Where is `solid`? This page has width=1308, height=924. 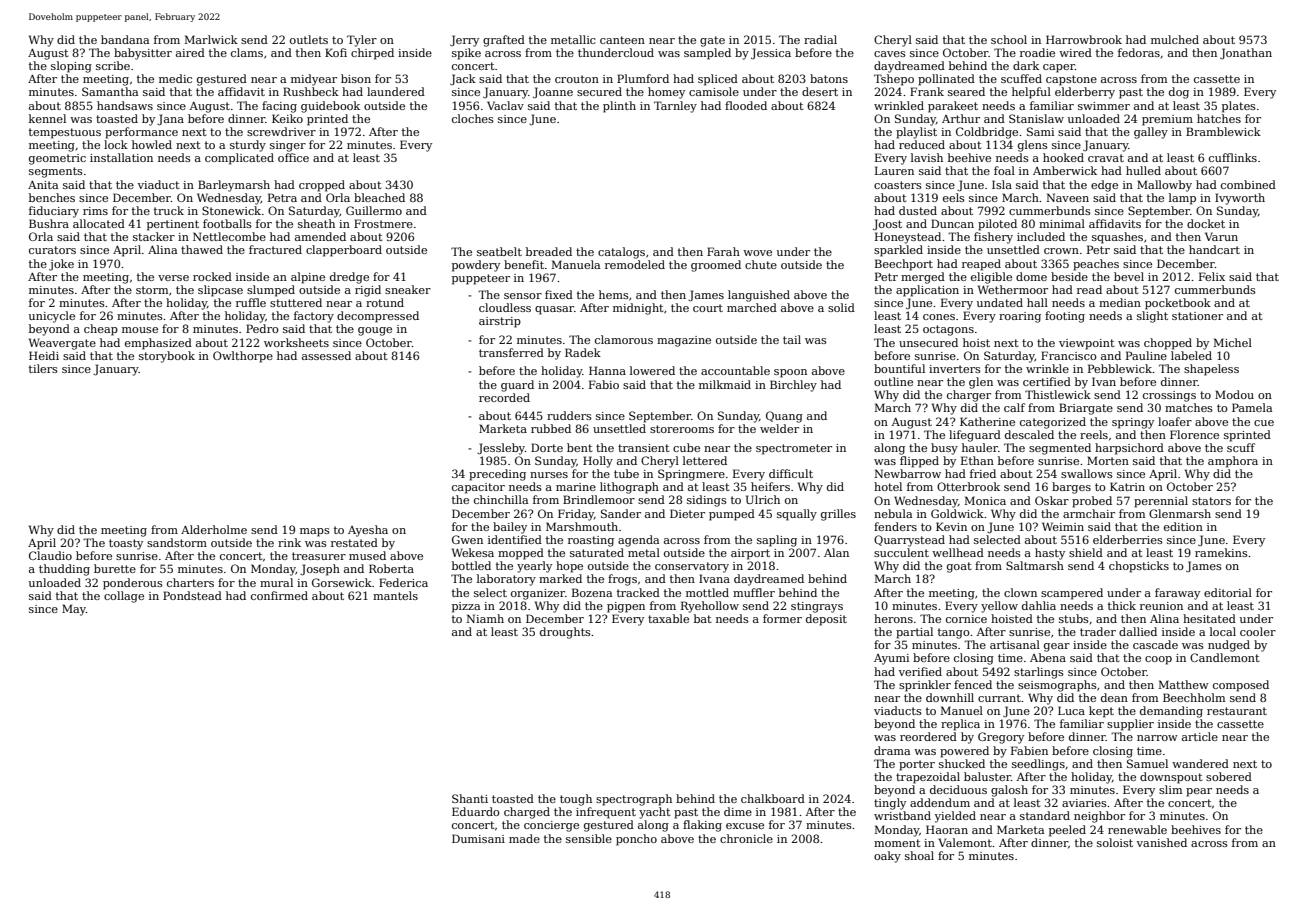
solid is located at coordinates (841, 307).
